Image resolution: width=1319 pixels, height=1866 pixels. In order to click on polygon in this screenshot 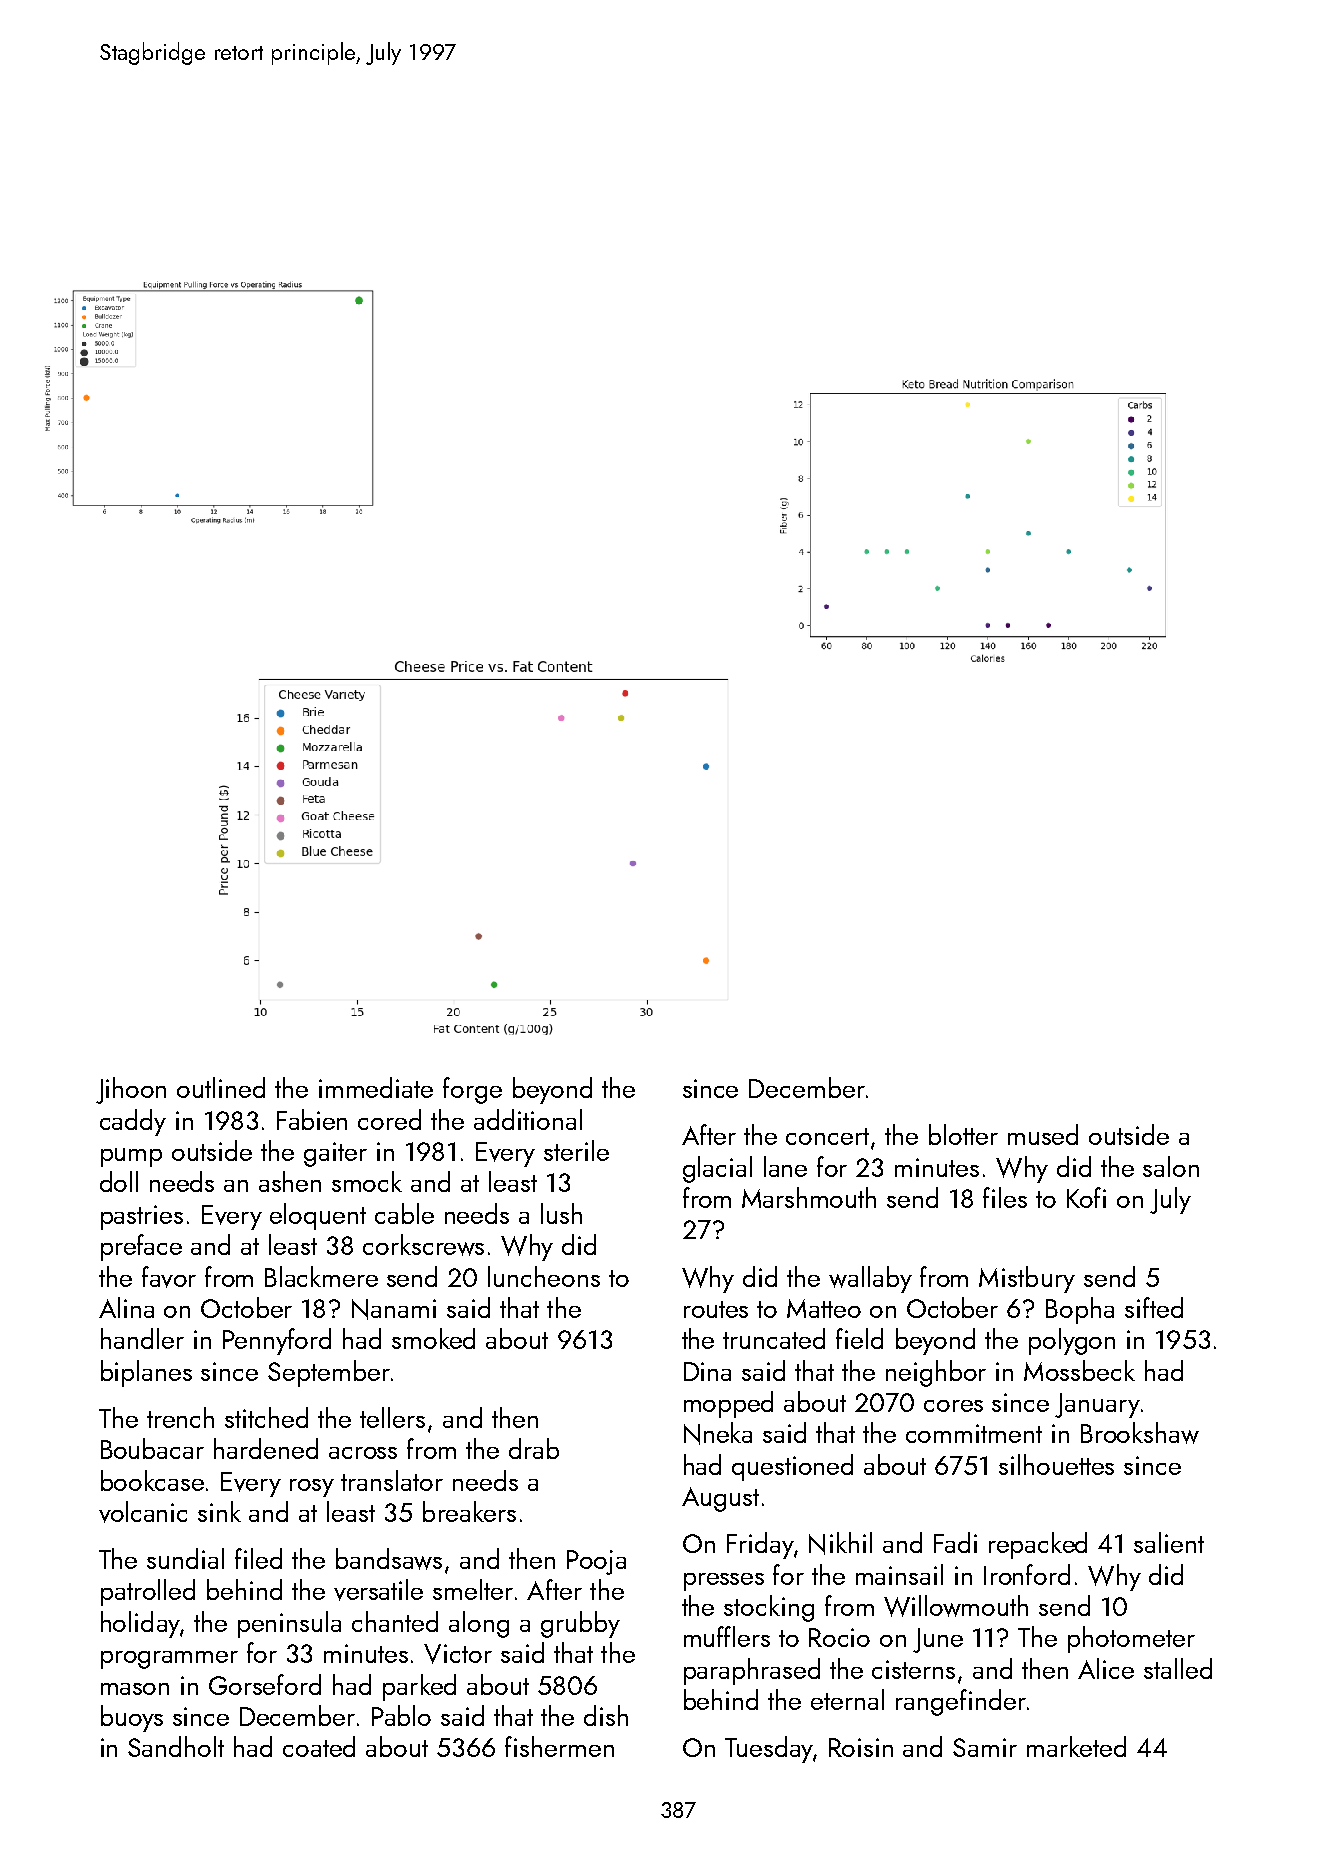, I will do `click(1072, 1341)`.
